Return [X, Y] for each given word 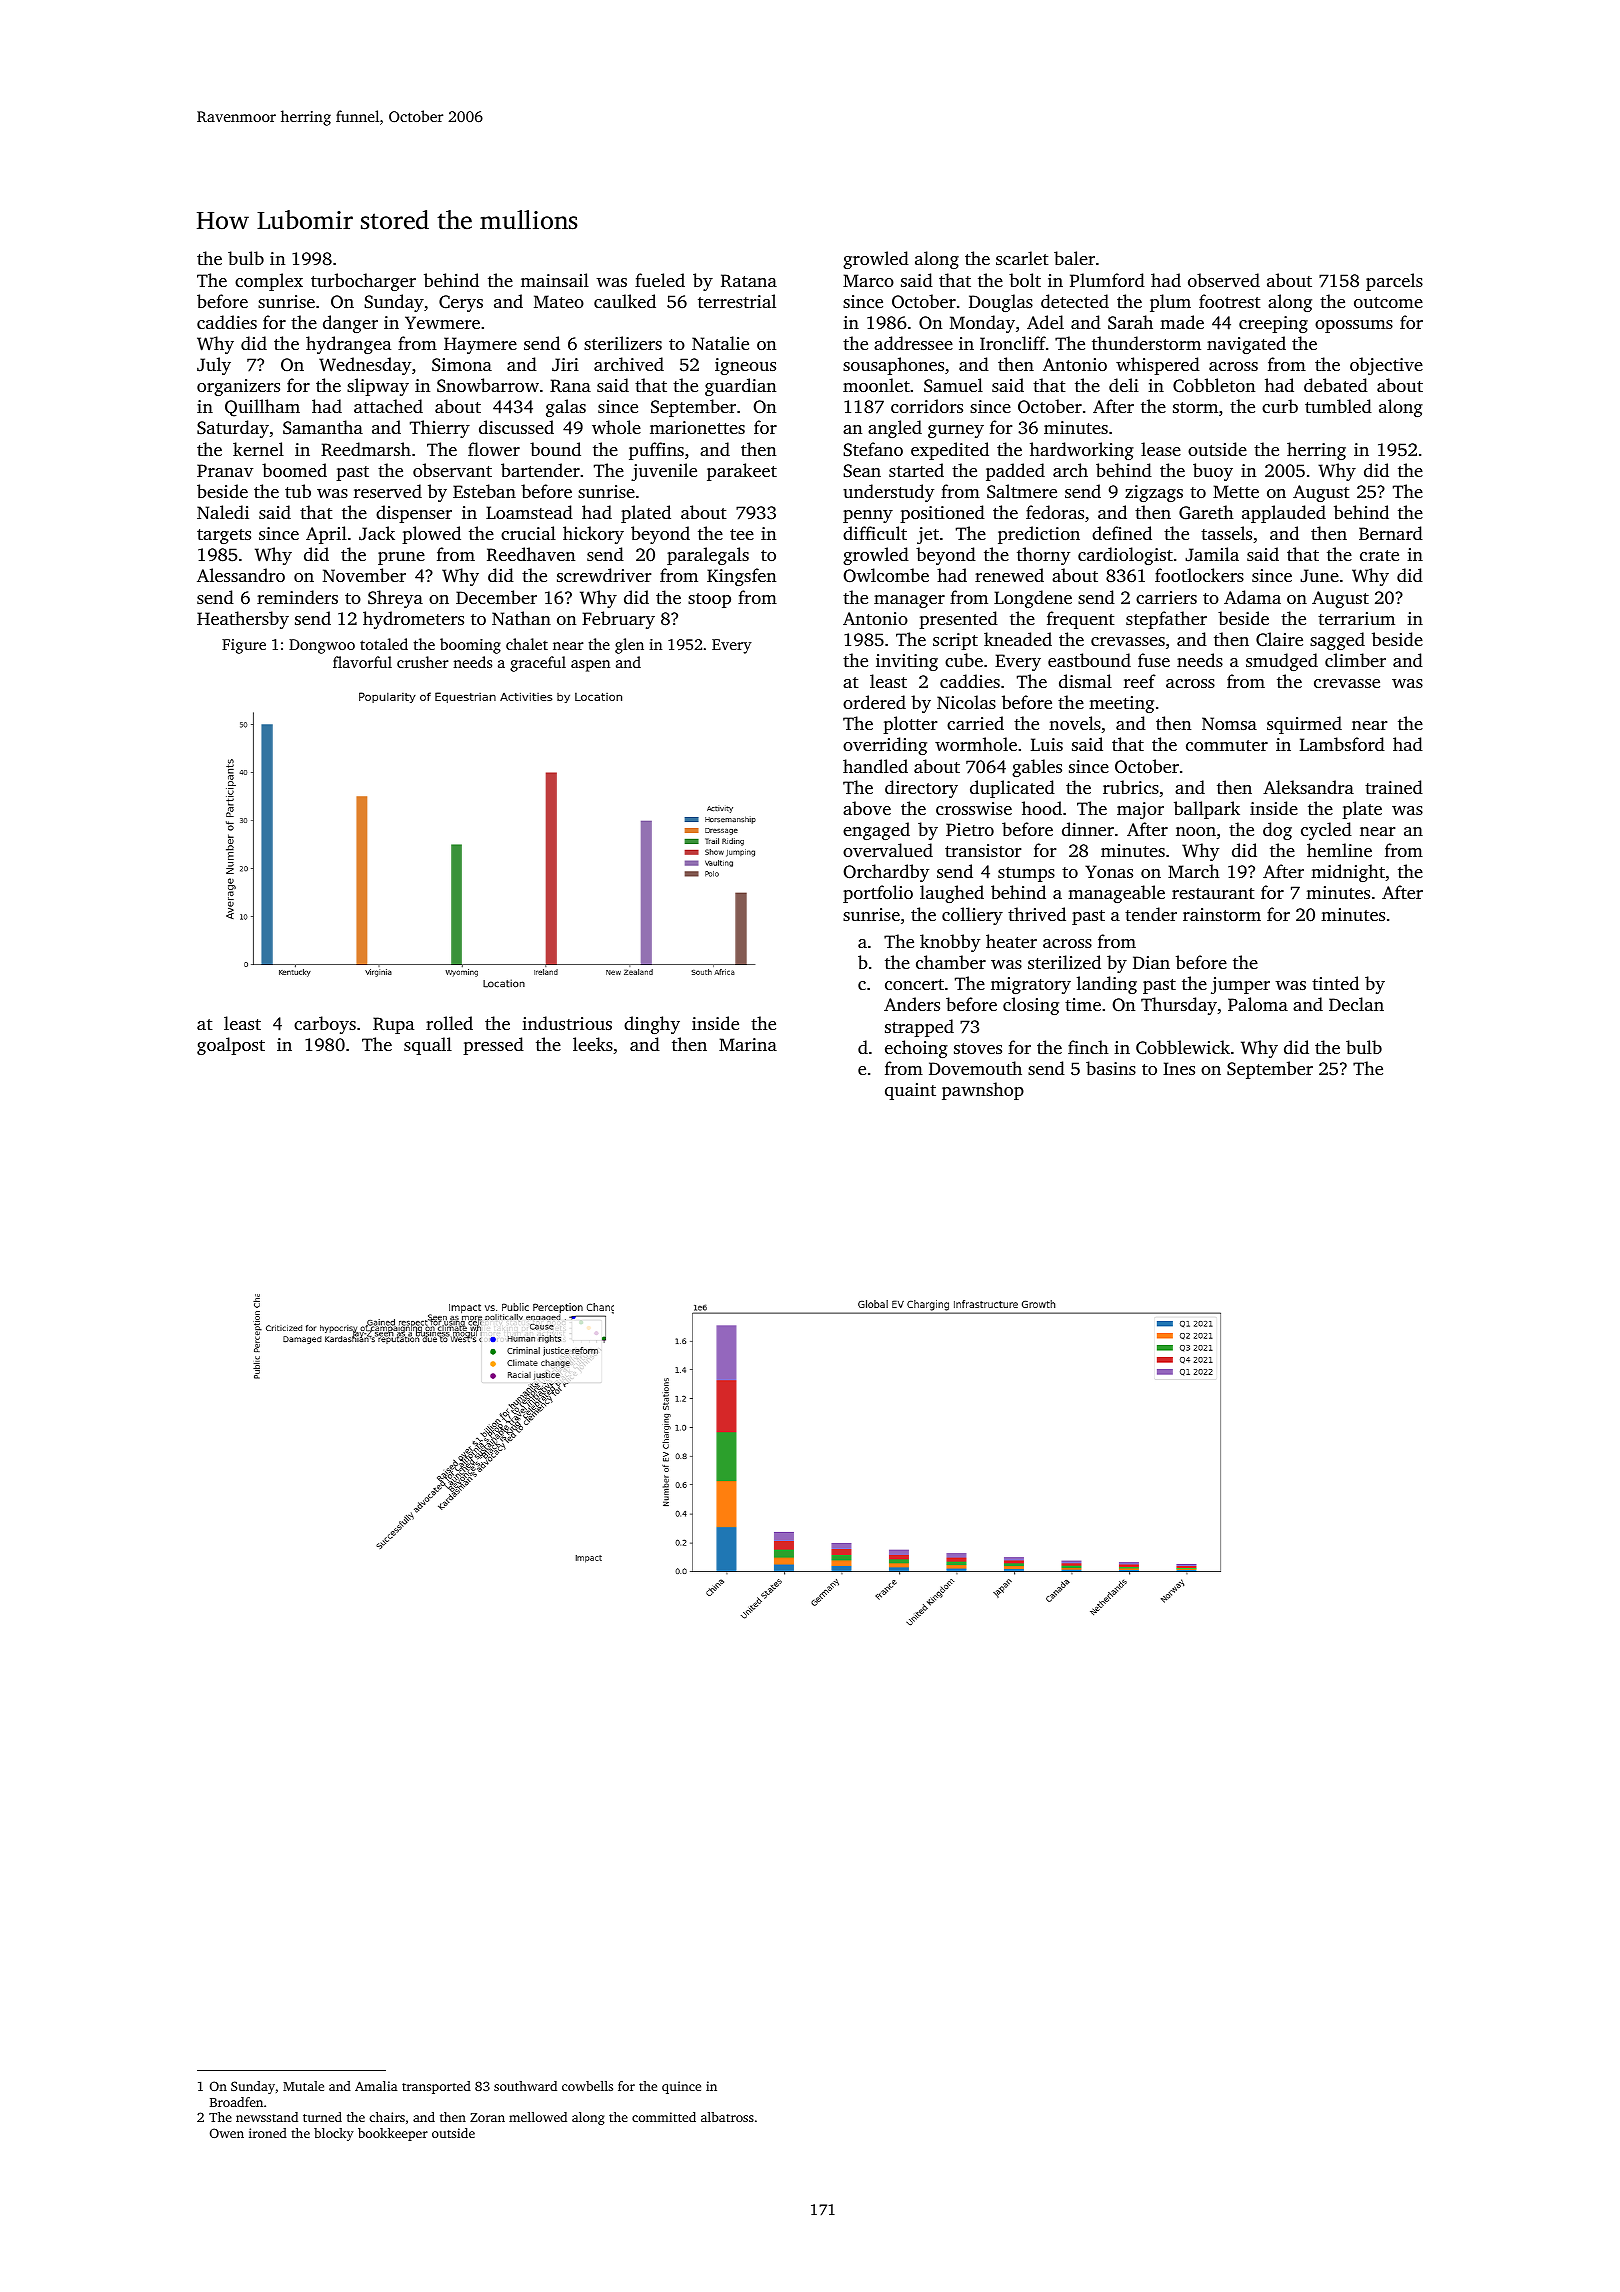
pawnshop [983, 1091]
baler [1074, 258]
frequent [1081, 620]
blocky [334, 2134]
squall [428, 1046]
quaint [910, 1091]
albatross [727, 2117]
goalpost [231, 1046]
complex [269, 282]
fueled [660, 280]
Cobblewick [1183, 1047]
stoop [709, 600]
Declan [1356, 1004]
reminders [297, 597]
